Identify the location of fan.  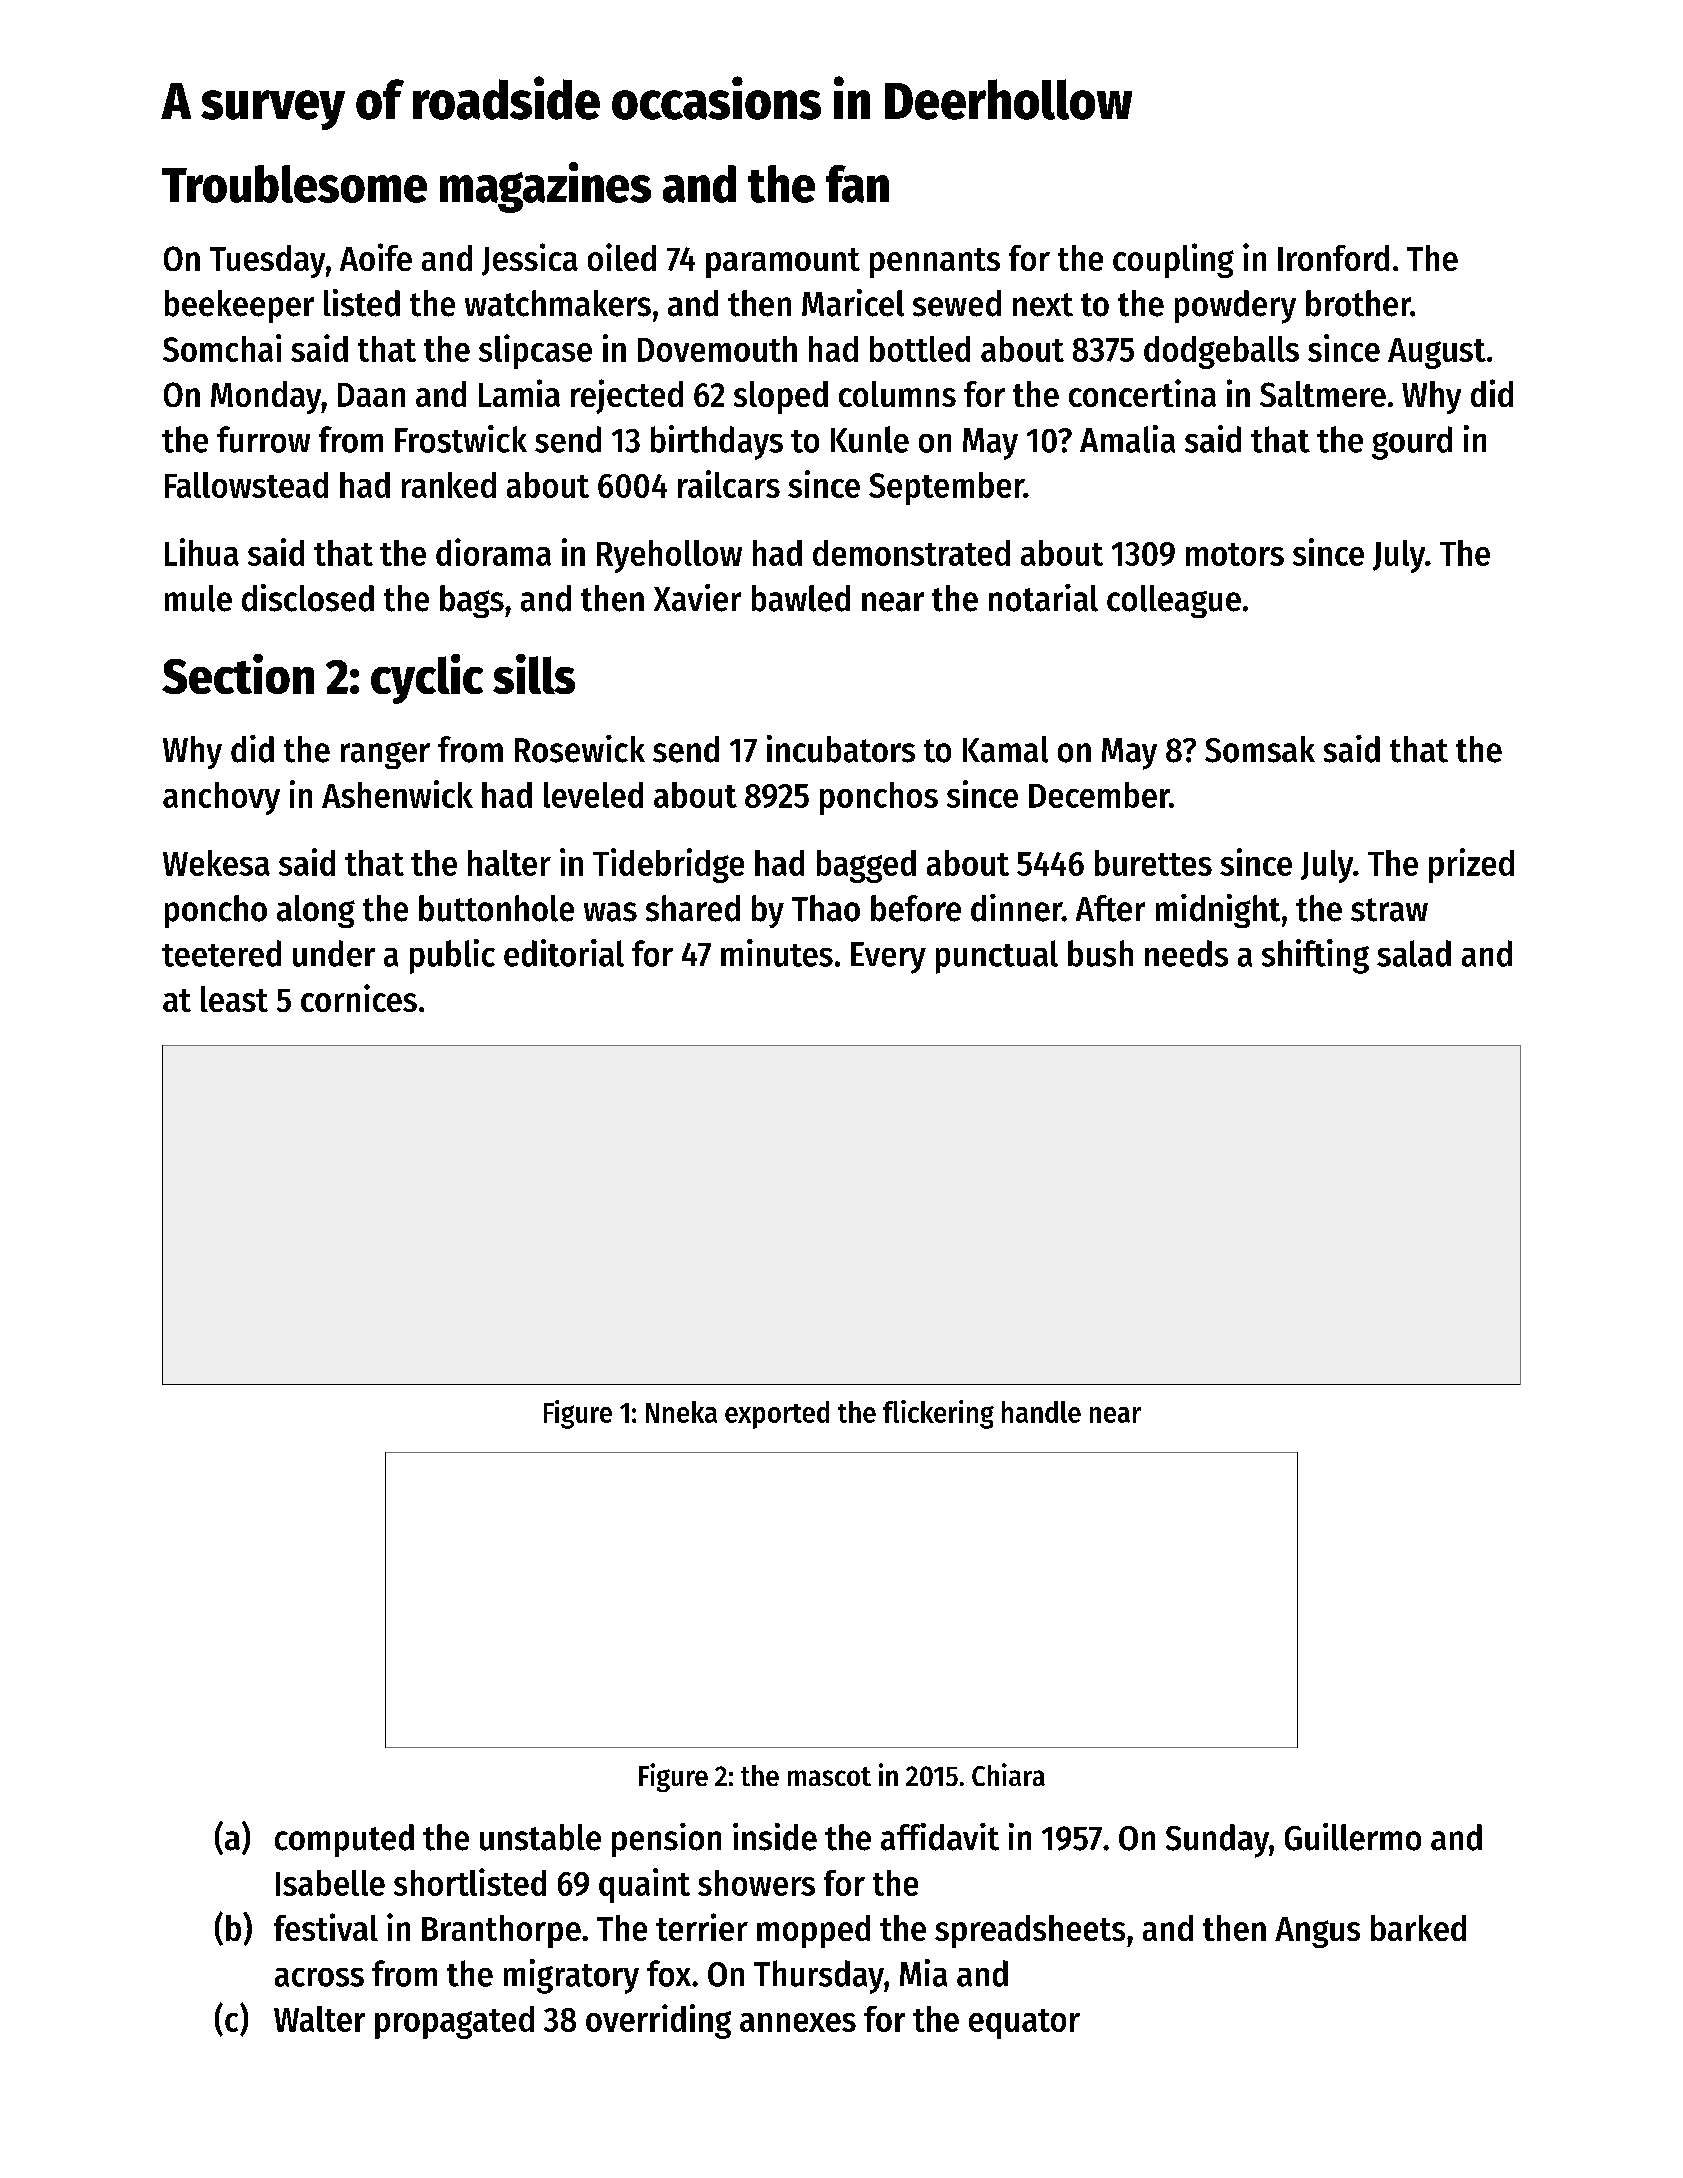
(857, 184).
